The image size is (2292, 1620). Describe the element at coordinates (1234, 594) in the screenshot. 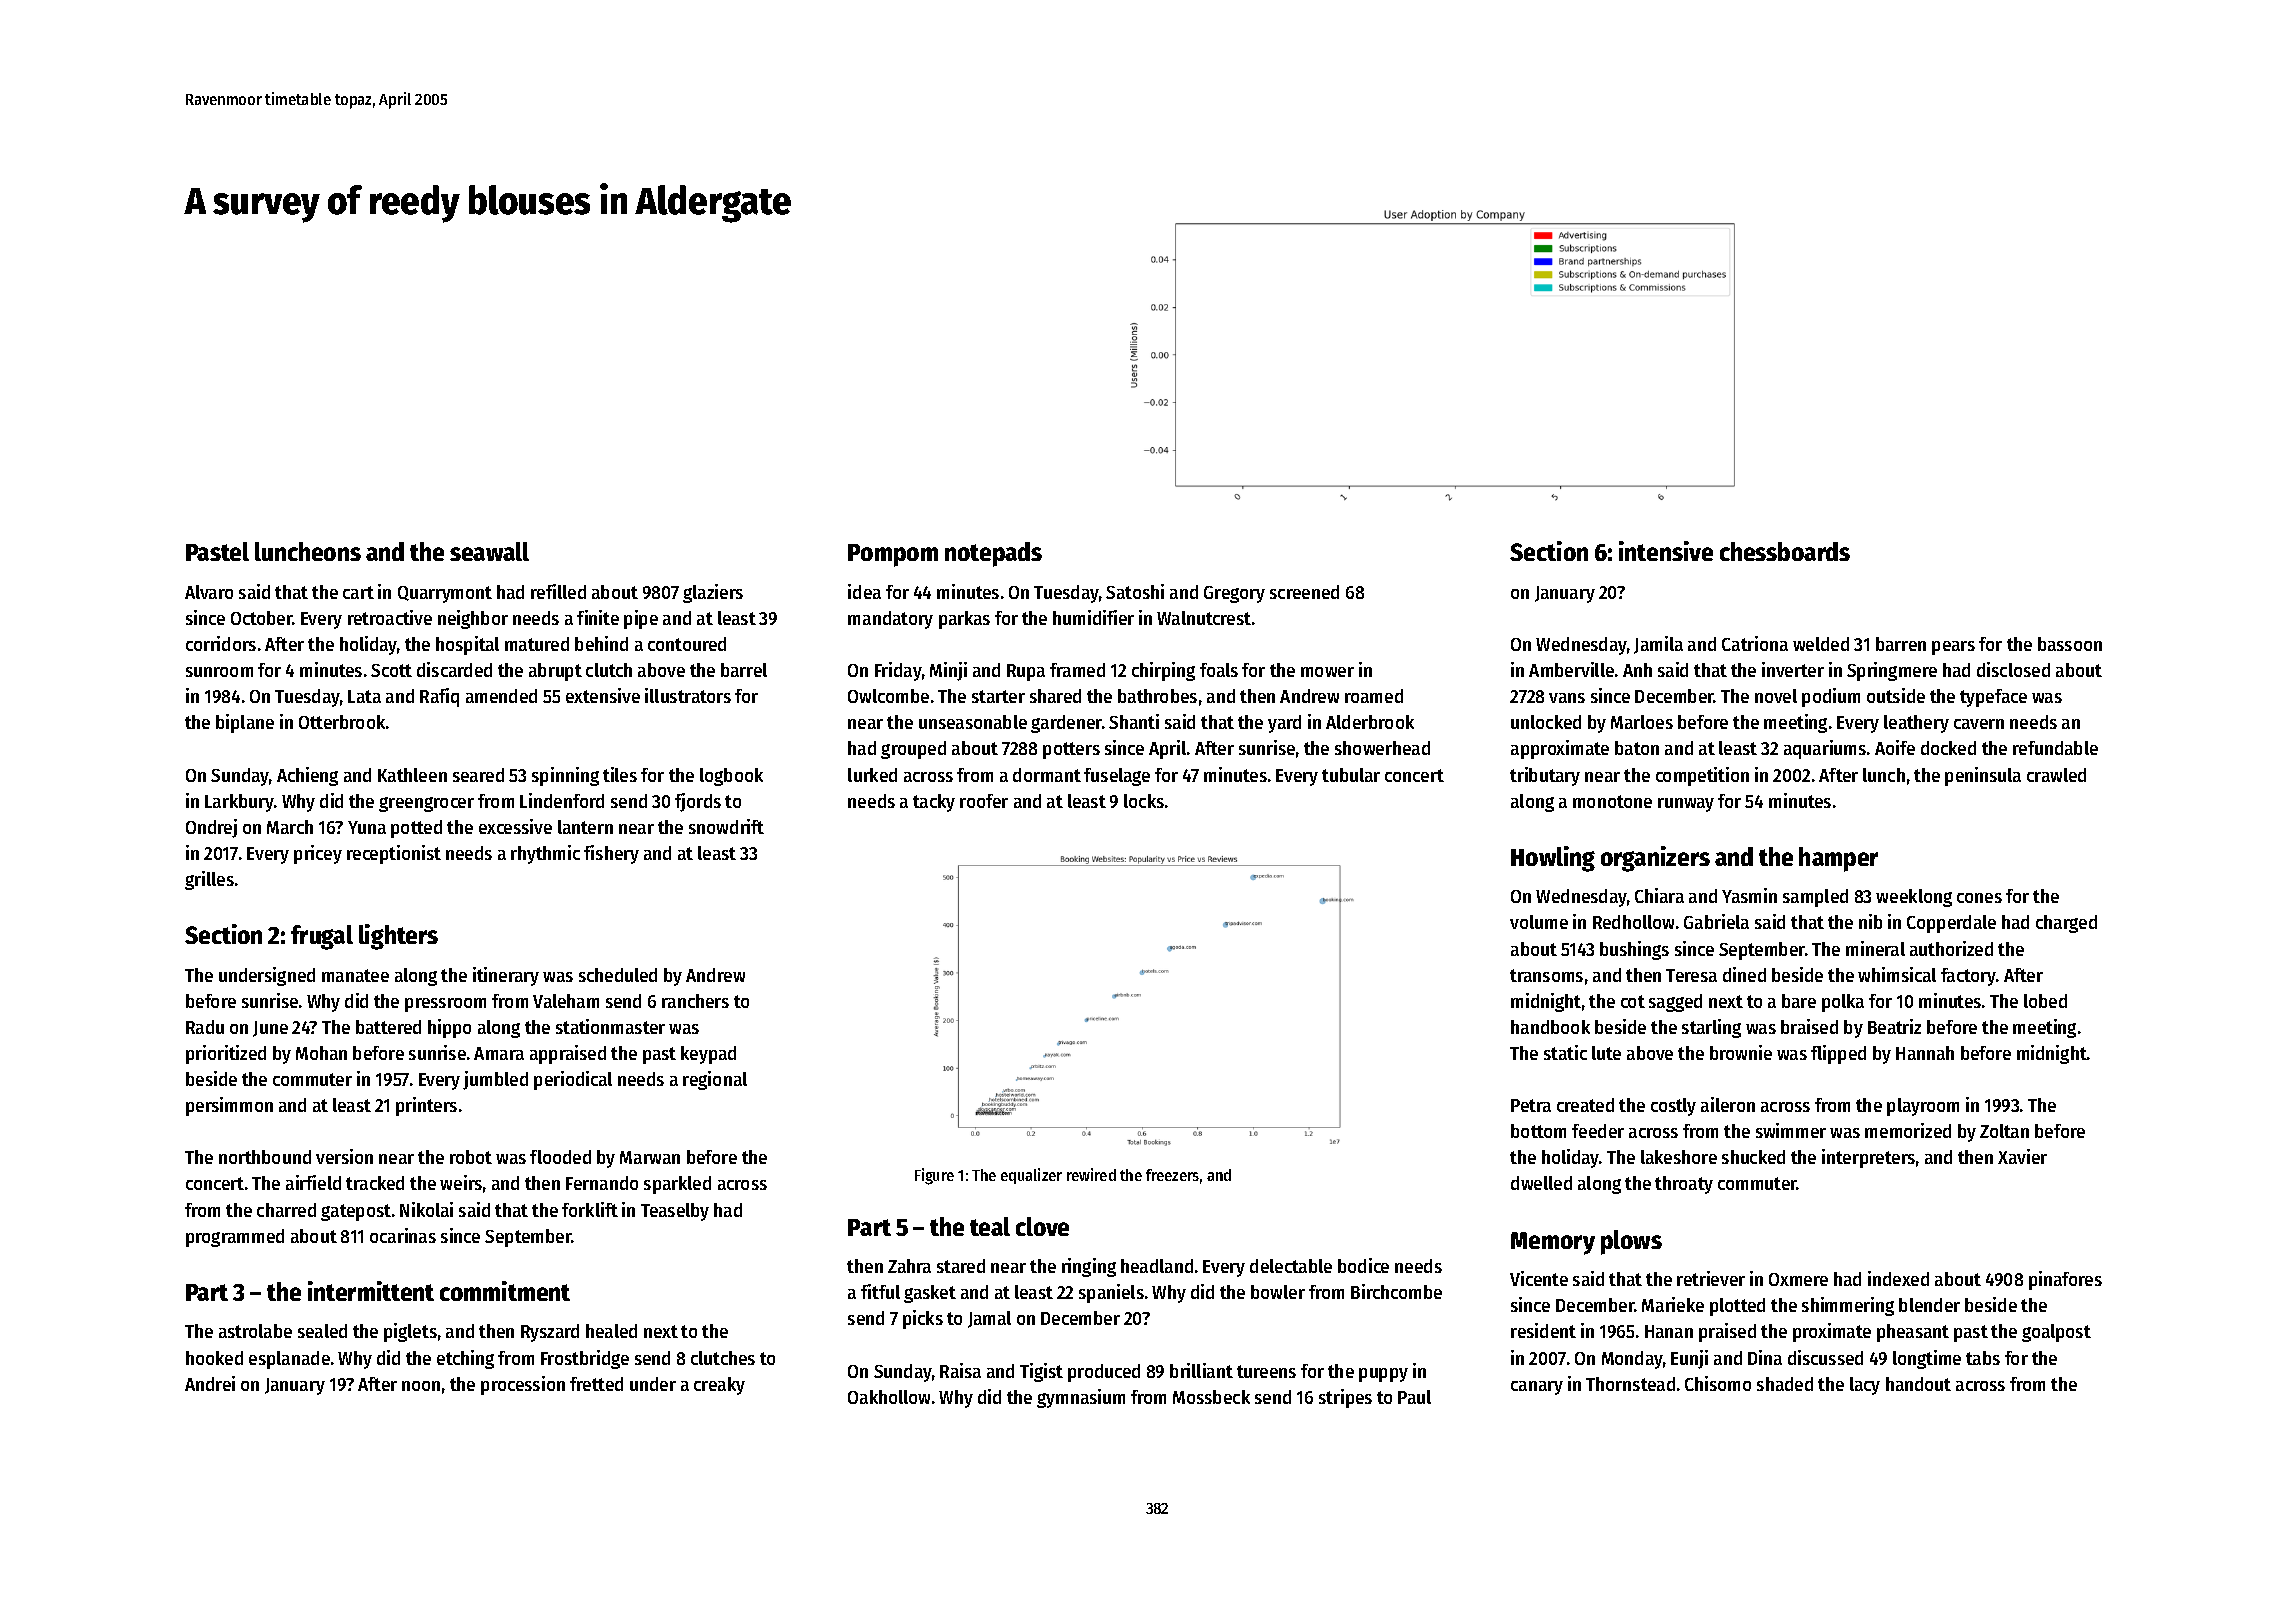

I see `Gregory` at that location.
